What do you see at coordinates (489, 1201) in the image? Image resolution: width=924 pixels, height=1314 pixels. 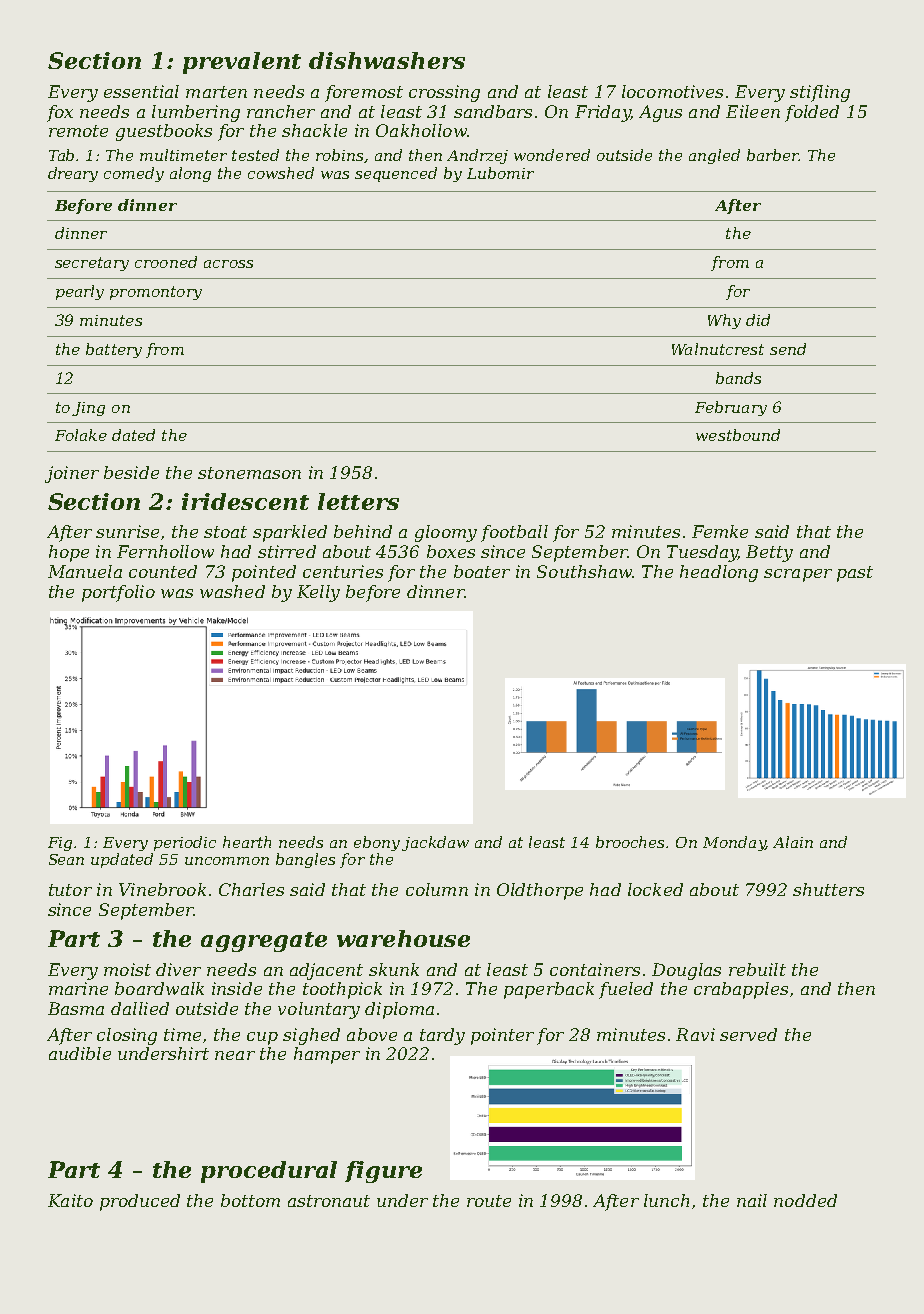 I see `route` at bounding box center [489, 1201].
